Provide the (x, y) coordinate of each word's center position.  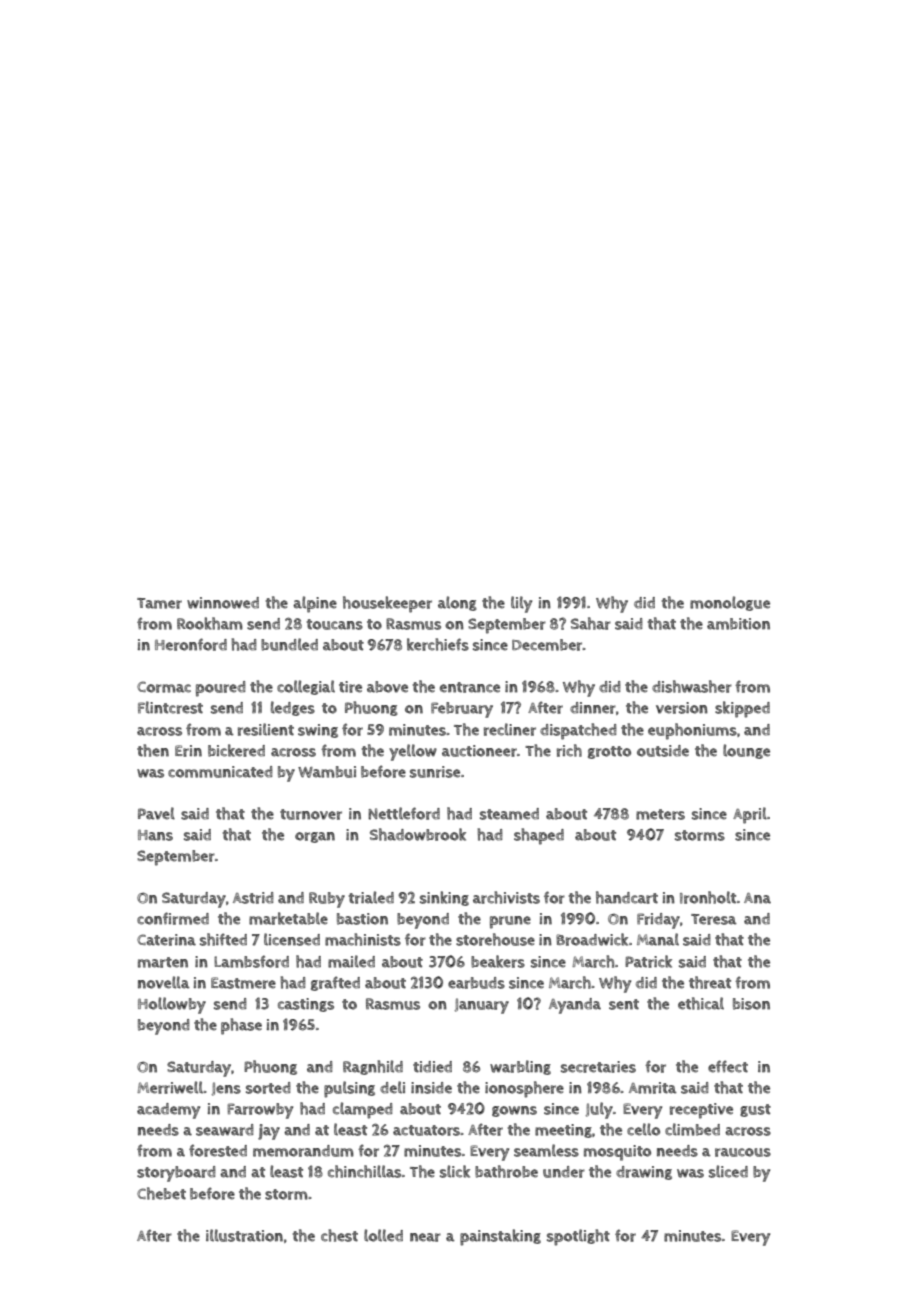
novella (164, 982)
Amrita (653, 1088)
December (547, 645)
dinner (593, 708)
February (462, 710)
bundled (289, 644)
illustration (244, 1235)
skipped (742, 709)
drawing (644, 1173)
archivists (506, 897)
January (482, 1006)
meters (660, 814)
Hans (155, 835)
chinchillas (365, 1171)
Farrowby (260, 1111)
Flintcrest (170, 707)
